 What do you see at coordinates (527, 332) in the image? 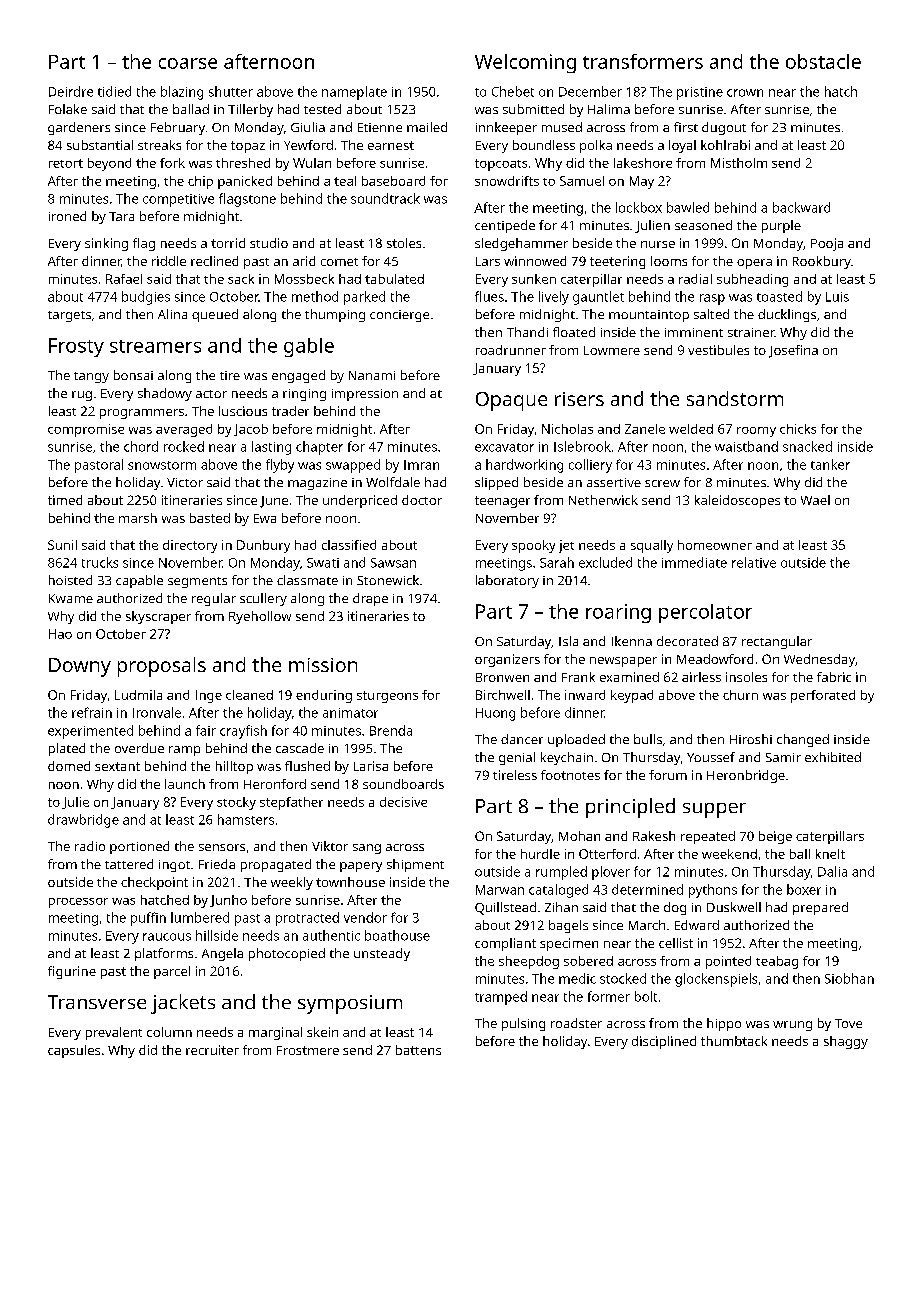
I see `Thandi` at bounding box center [527, 332].
